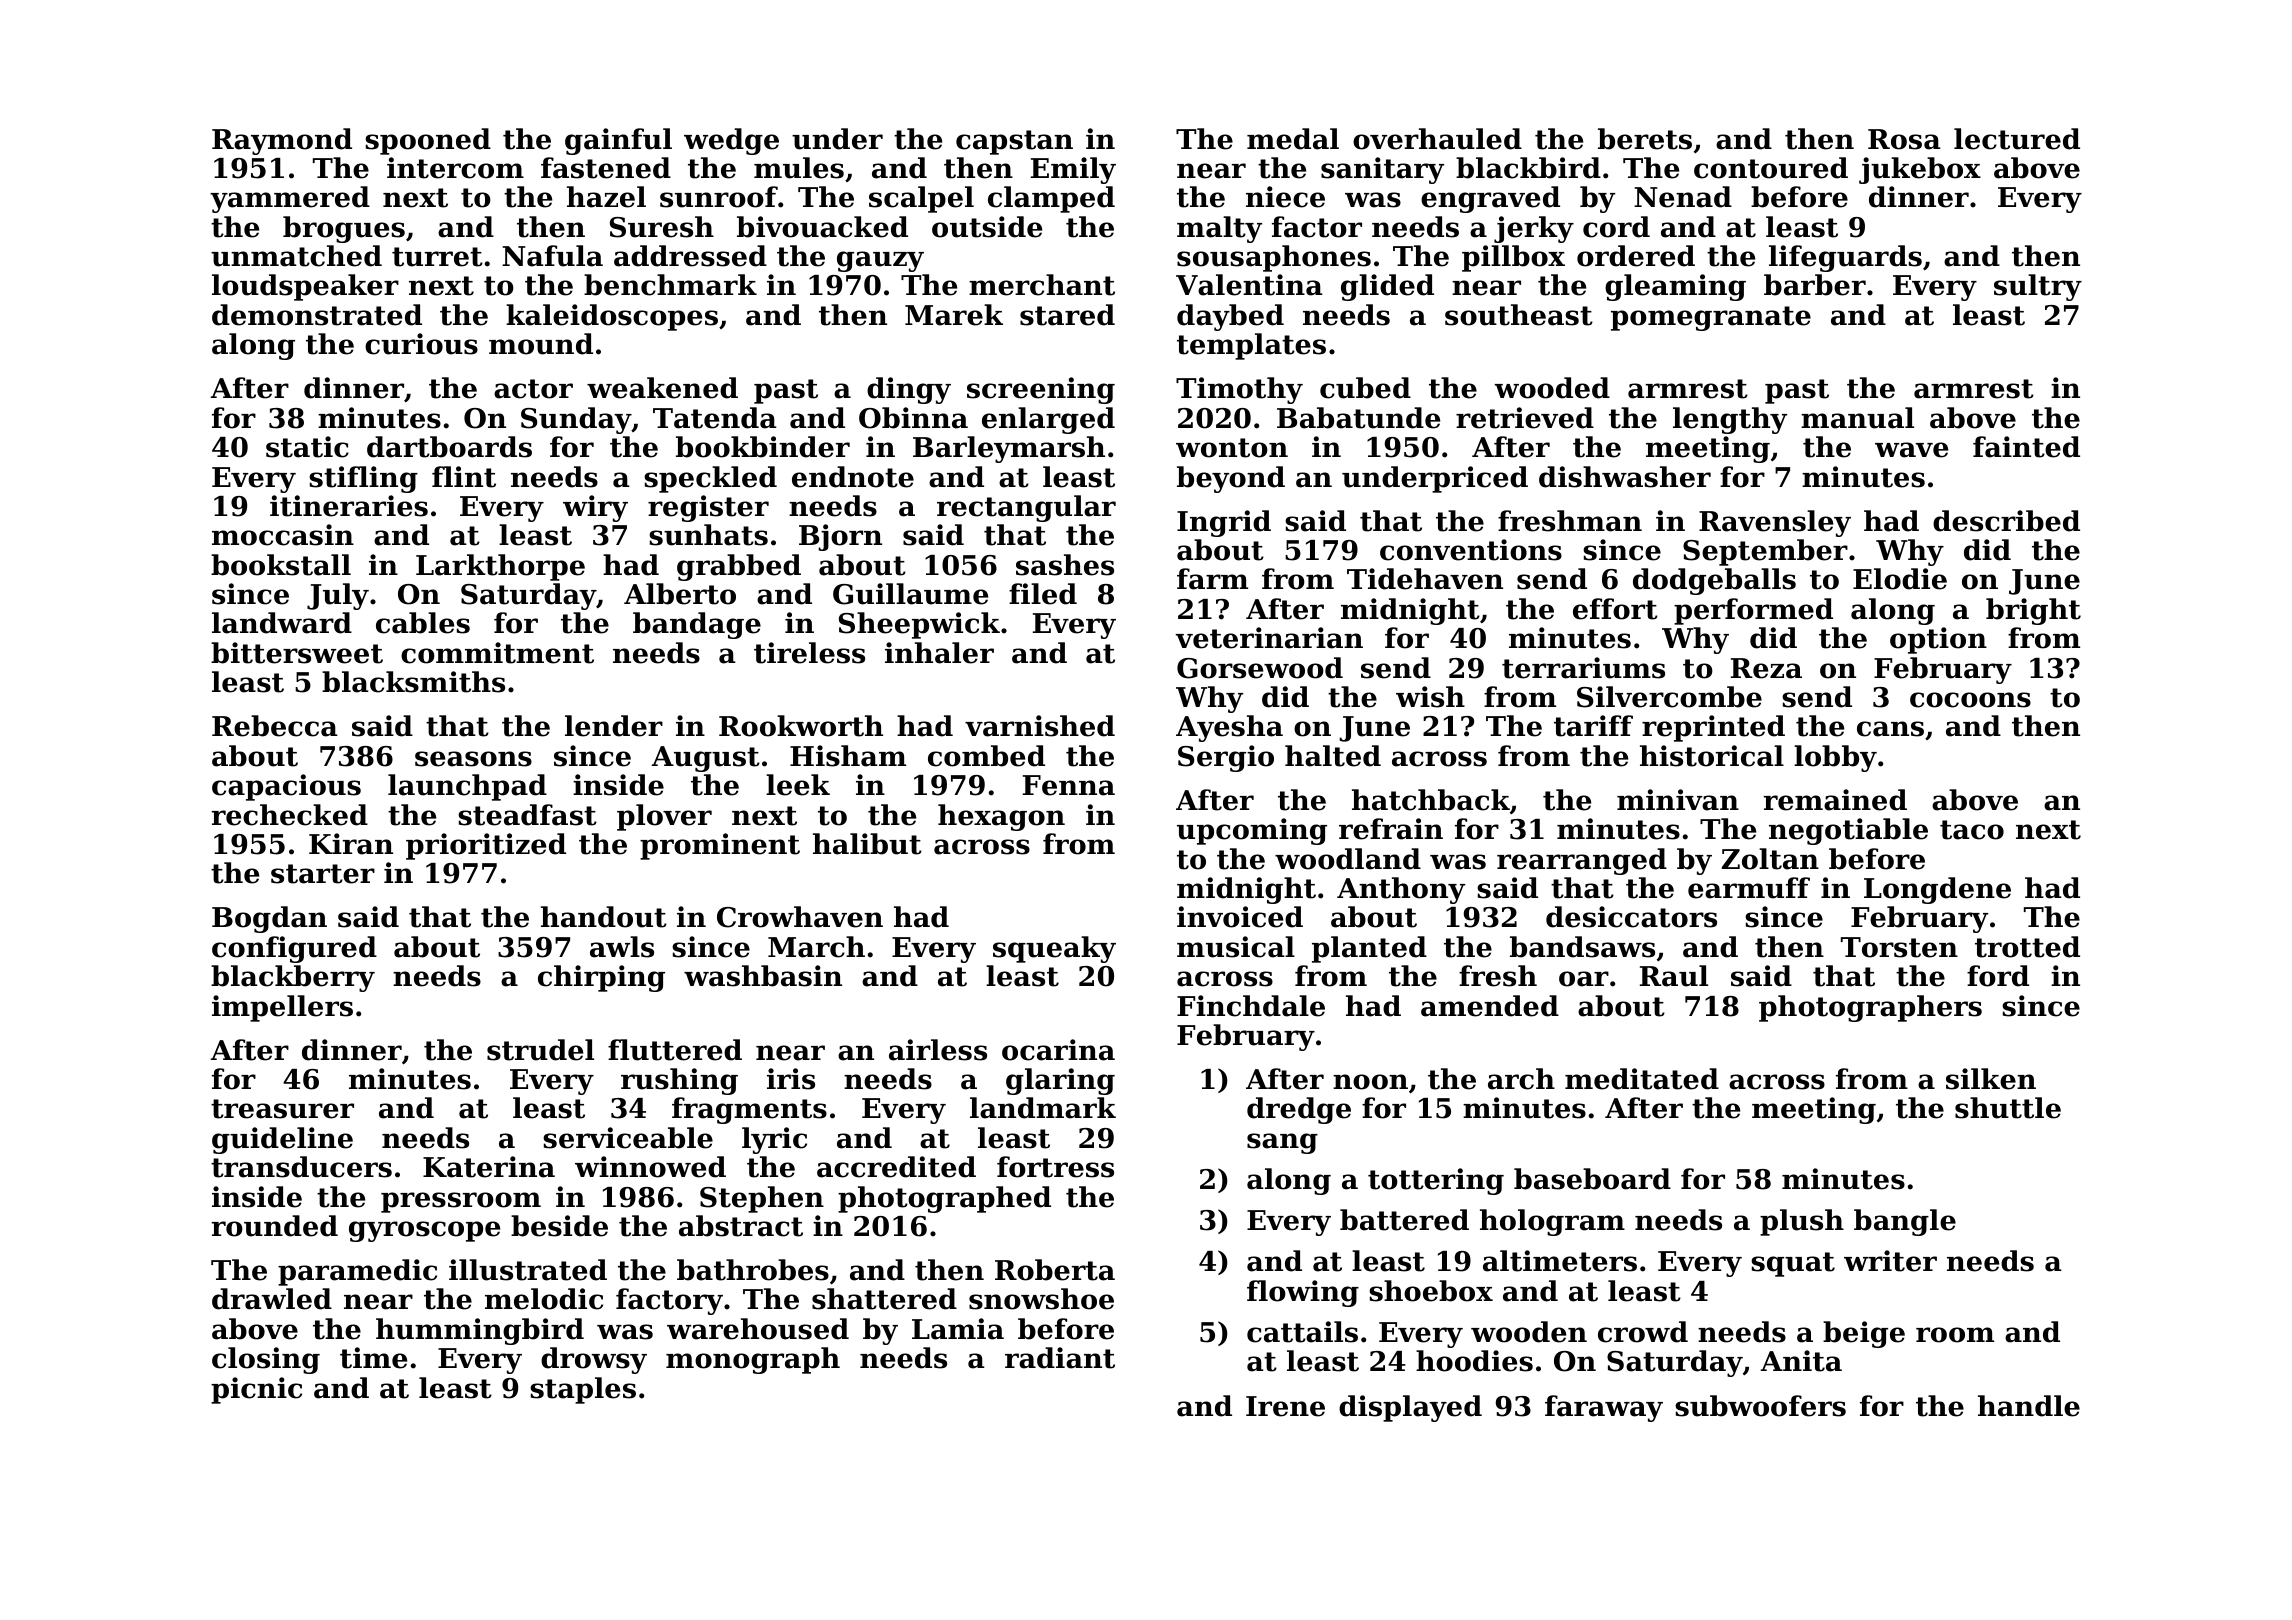  What do you see at coordinates (1285, 197) in the page?
I see `niece` at bounding box center [1285, 197].
